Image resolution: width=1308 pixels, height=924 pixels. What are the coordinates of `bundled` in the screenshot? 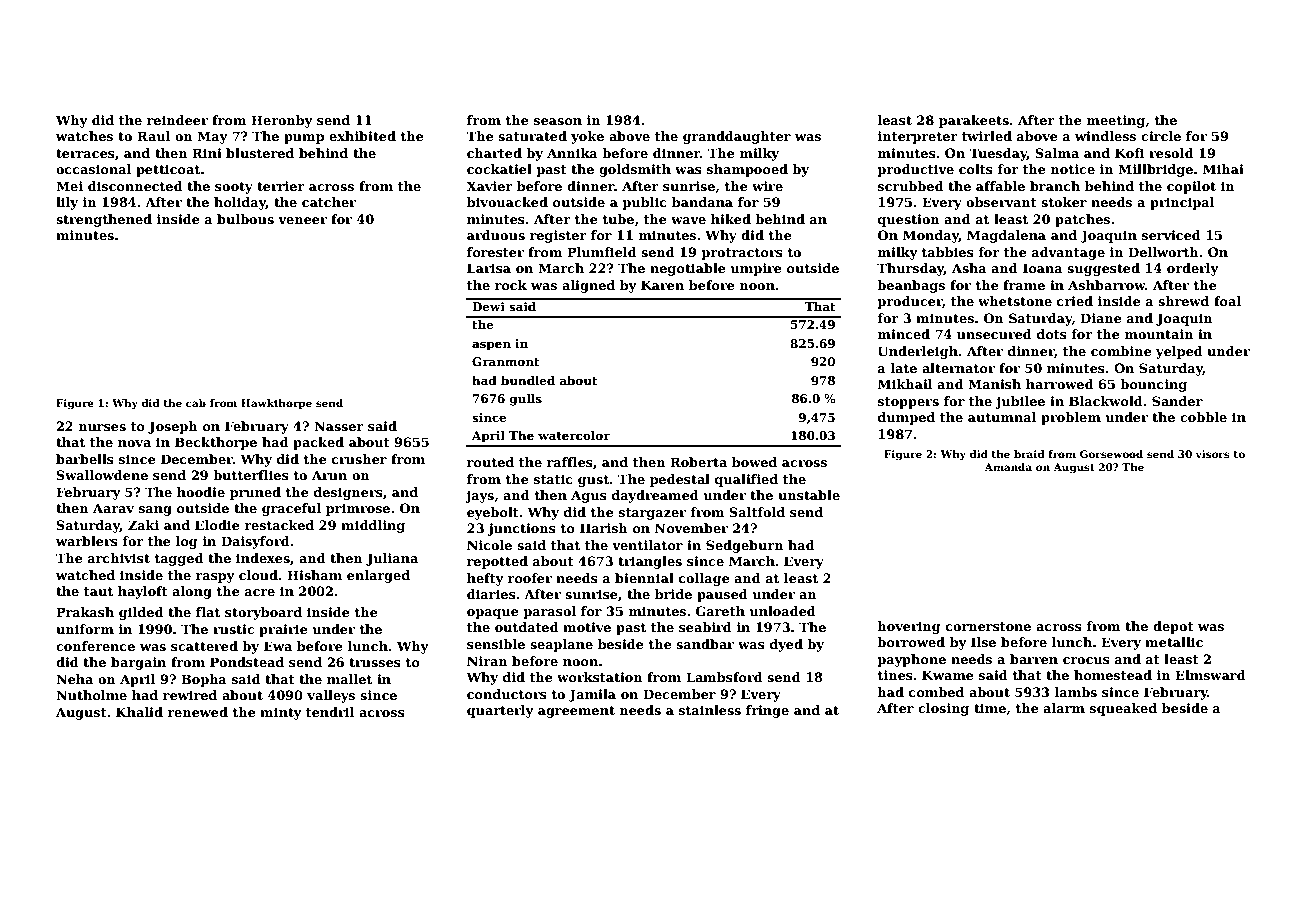 It's located at (528, 380).
